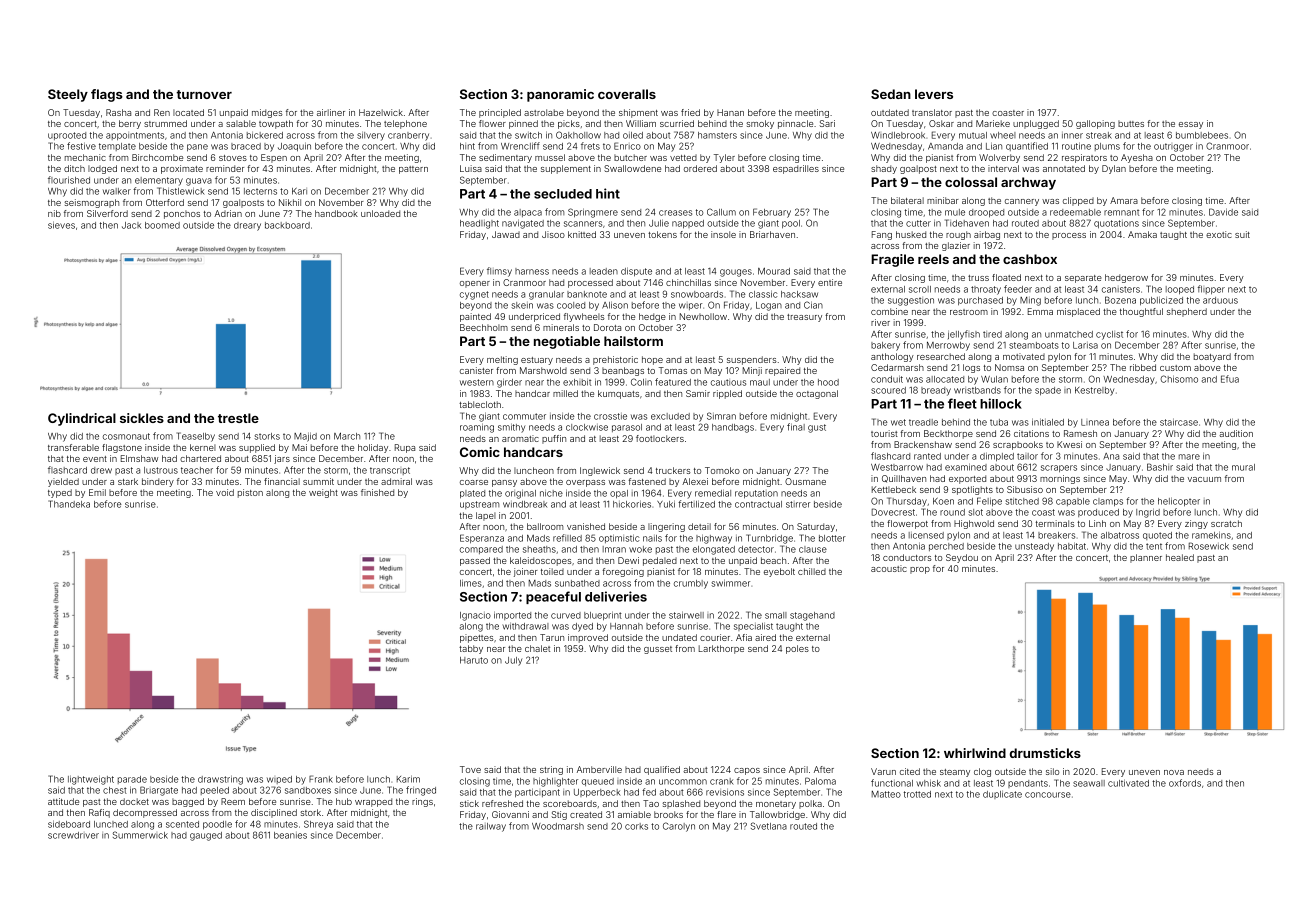 Image resolution: width=1308 pixels, height=924 pixels. Describe the element at coordinates (532, 271) in the image. I see `harness` at that location.
